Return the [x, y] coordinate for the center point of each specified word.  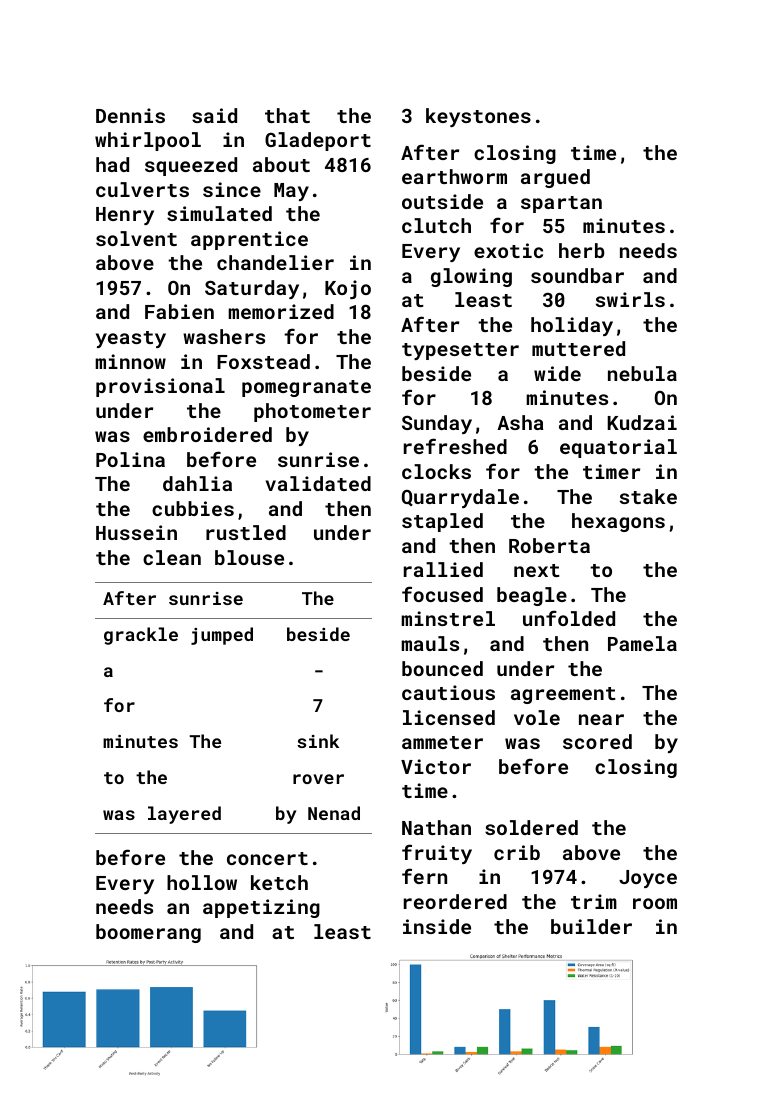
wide [557, 373]
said [214, 115]
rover [318, 779]
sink [318, 741]
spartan [561, 204]
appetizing [261, 908]
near [601, 719]
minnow [130, 361]
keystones [478, 117]
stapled [442, 522]
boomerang [148, 933]
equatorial [618, 448]
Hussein [136, 532]
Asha [520, 422]
